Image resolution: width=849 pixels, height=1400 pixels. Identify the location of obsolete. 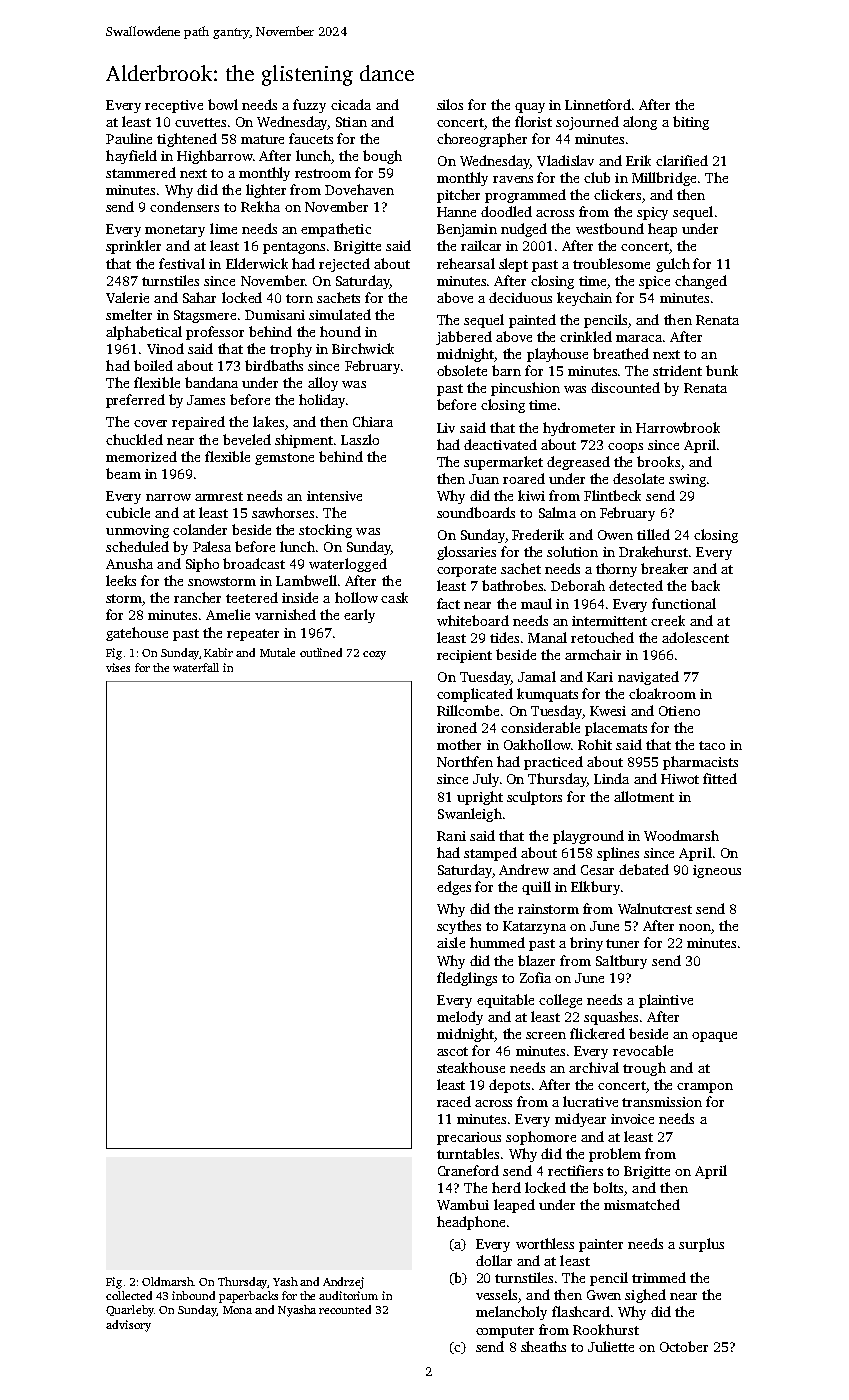
(462, 370).
